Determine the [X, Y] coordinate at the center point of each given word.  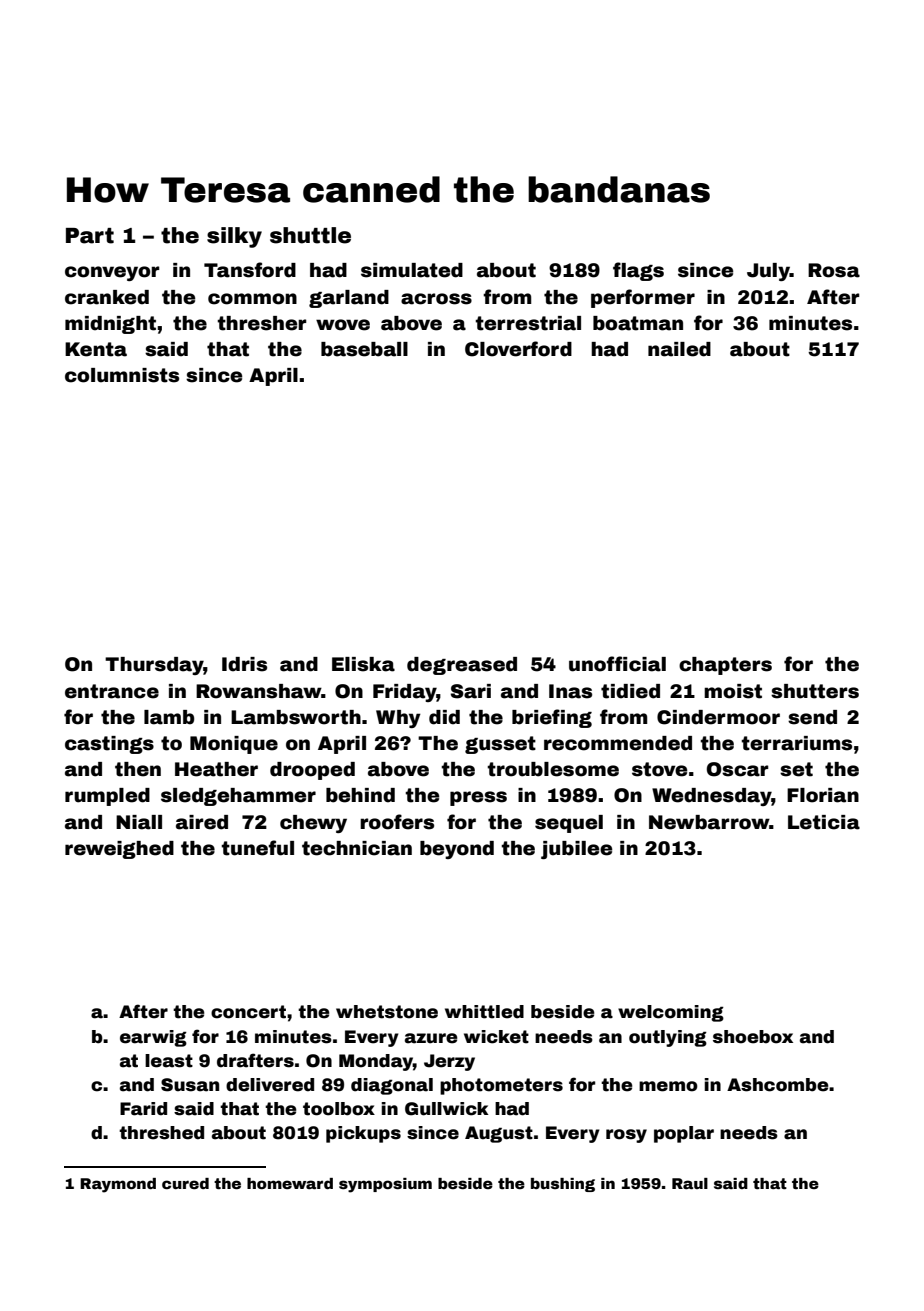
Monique [234, 745]
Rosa [834, 270]
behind [360, 795]
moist [733, 691]
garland [349, 299]
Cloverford [518, 349]
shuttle [310, 235]
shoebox [753, 1037]
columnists [122, 375]
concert [248, 1012]
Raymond [118, 1185]
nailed [679, 349]
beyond [457, 850]
